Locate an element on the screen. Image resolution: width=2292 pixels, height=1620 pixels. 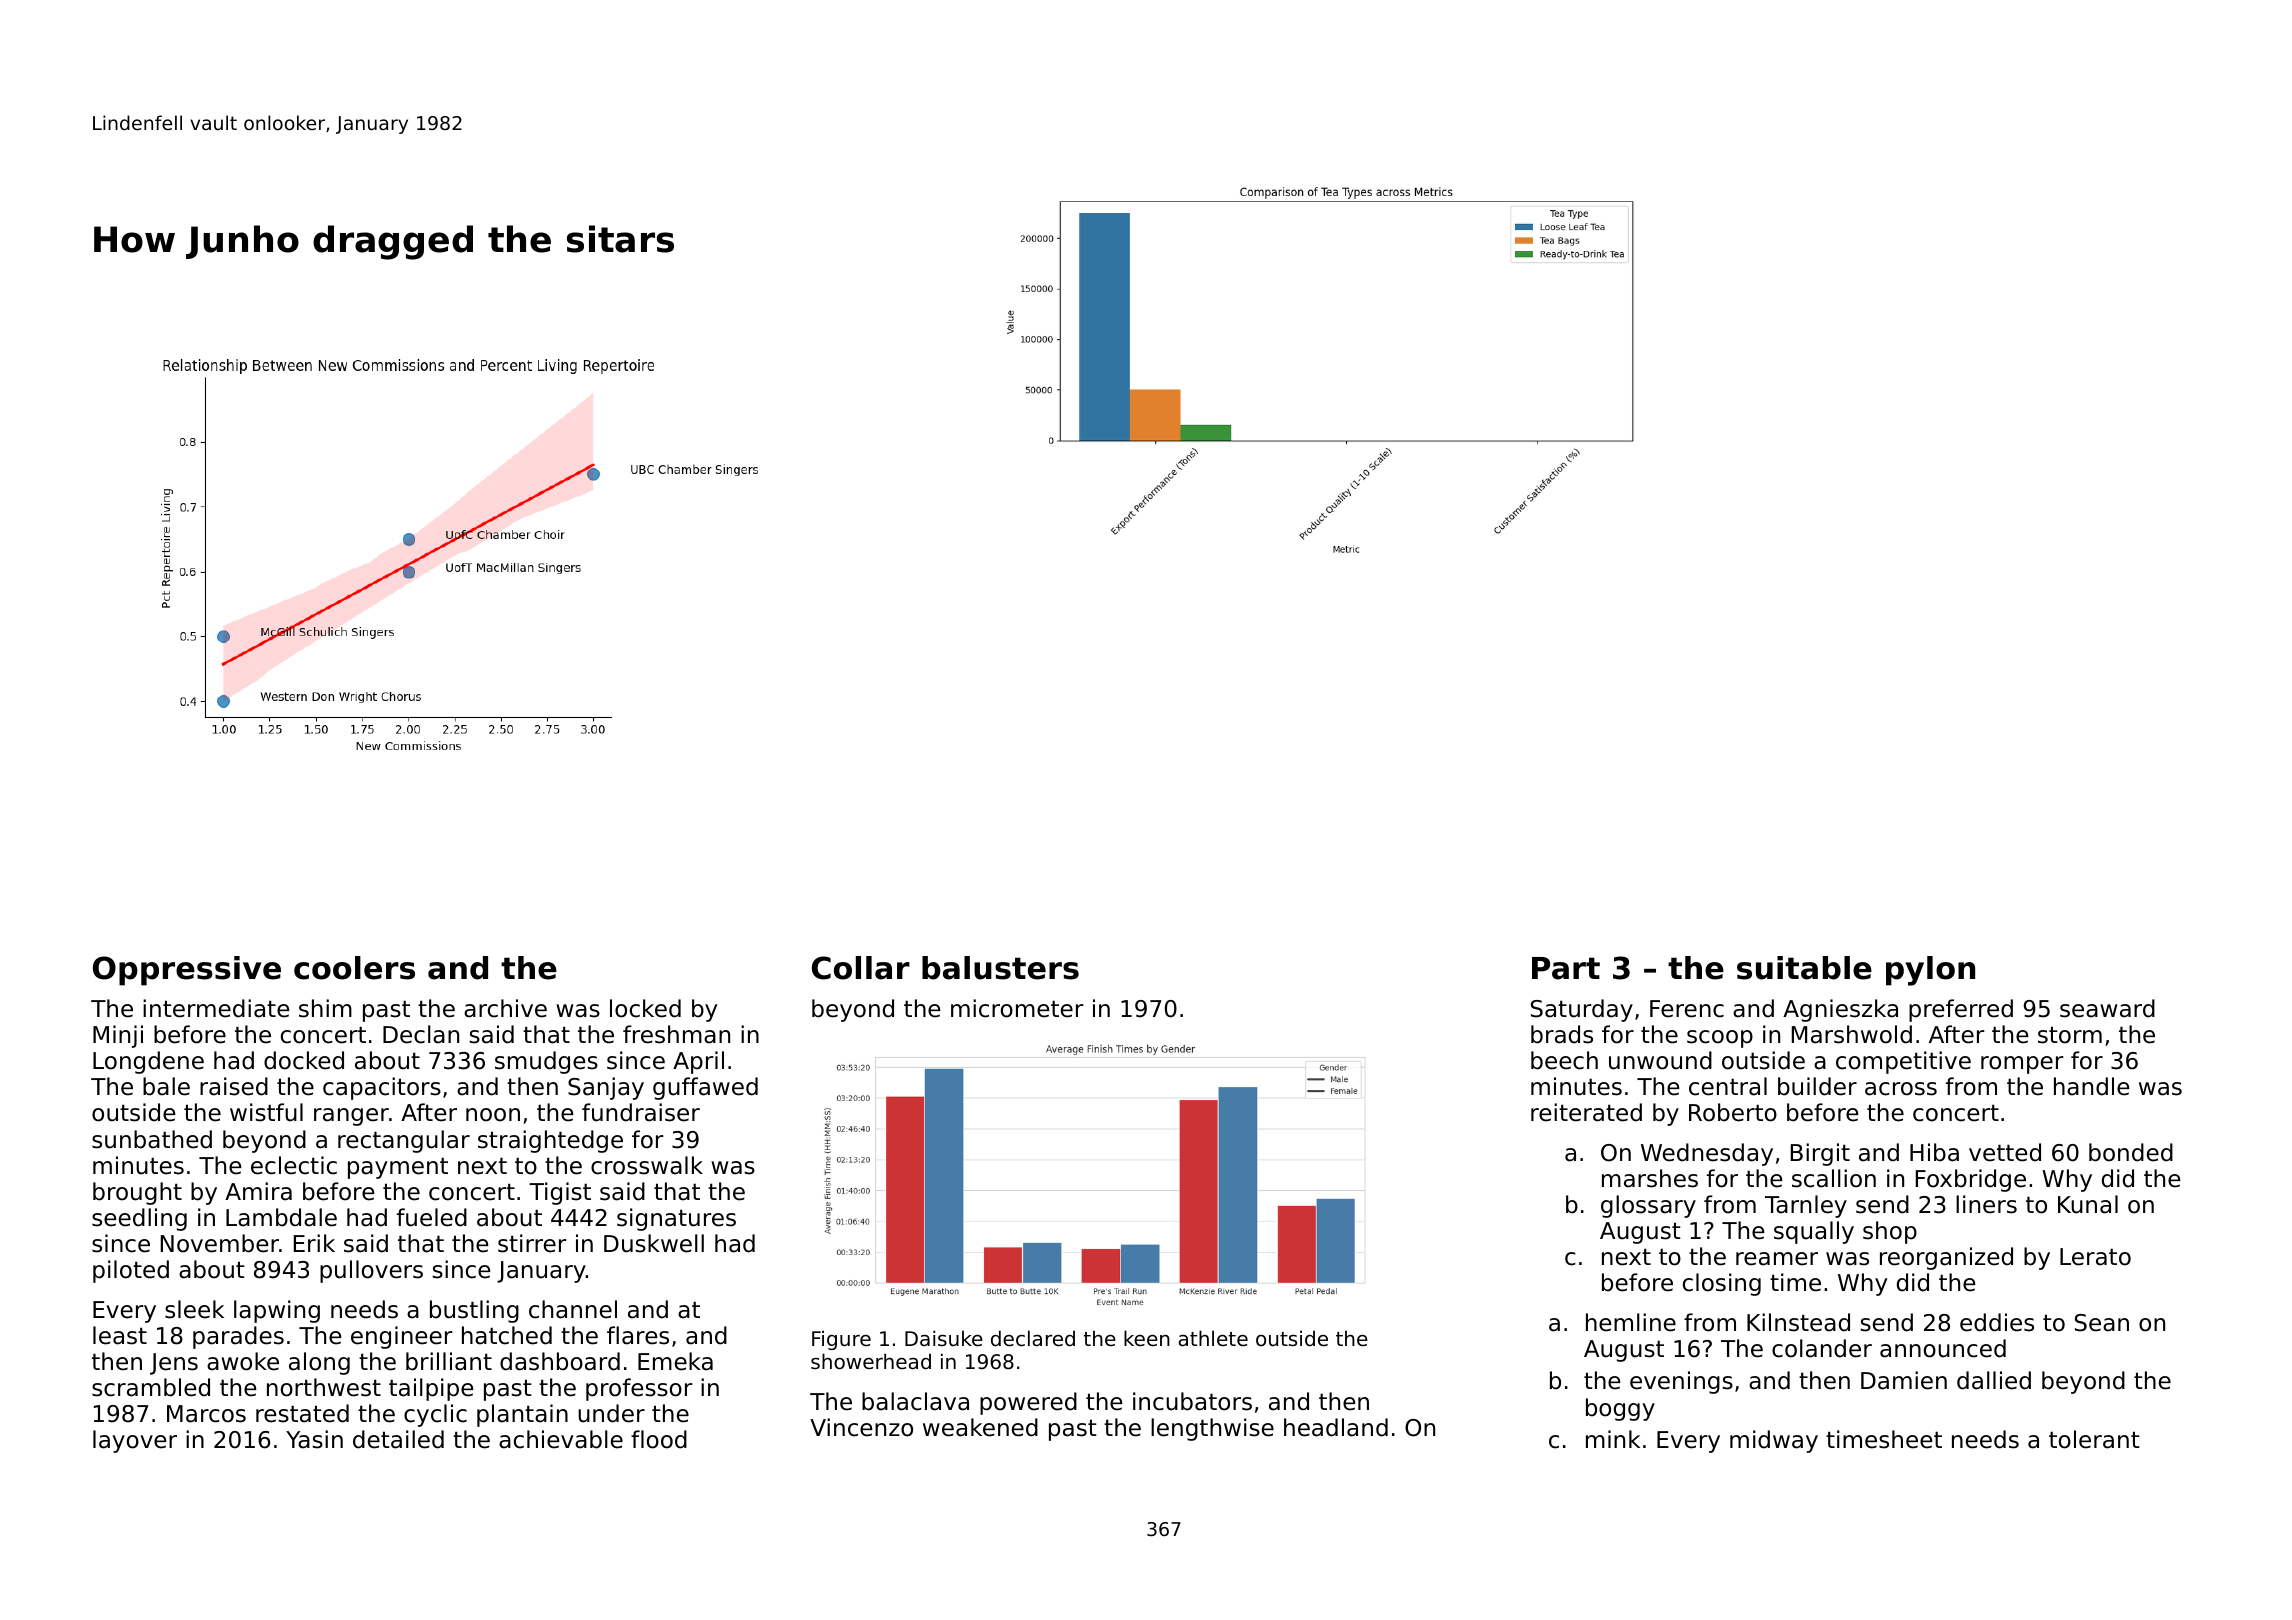
Emeka is located at coordinates (675, 1361).
